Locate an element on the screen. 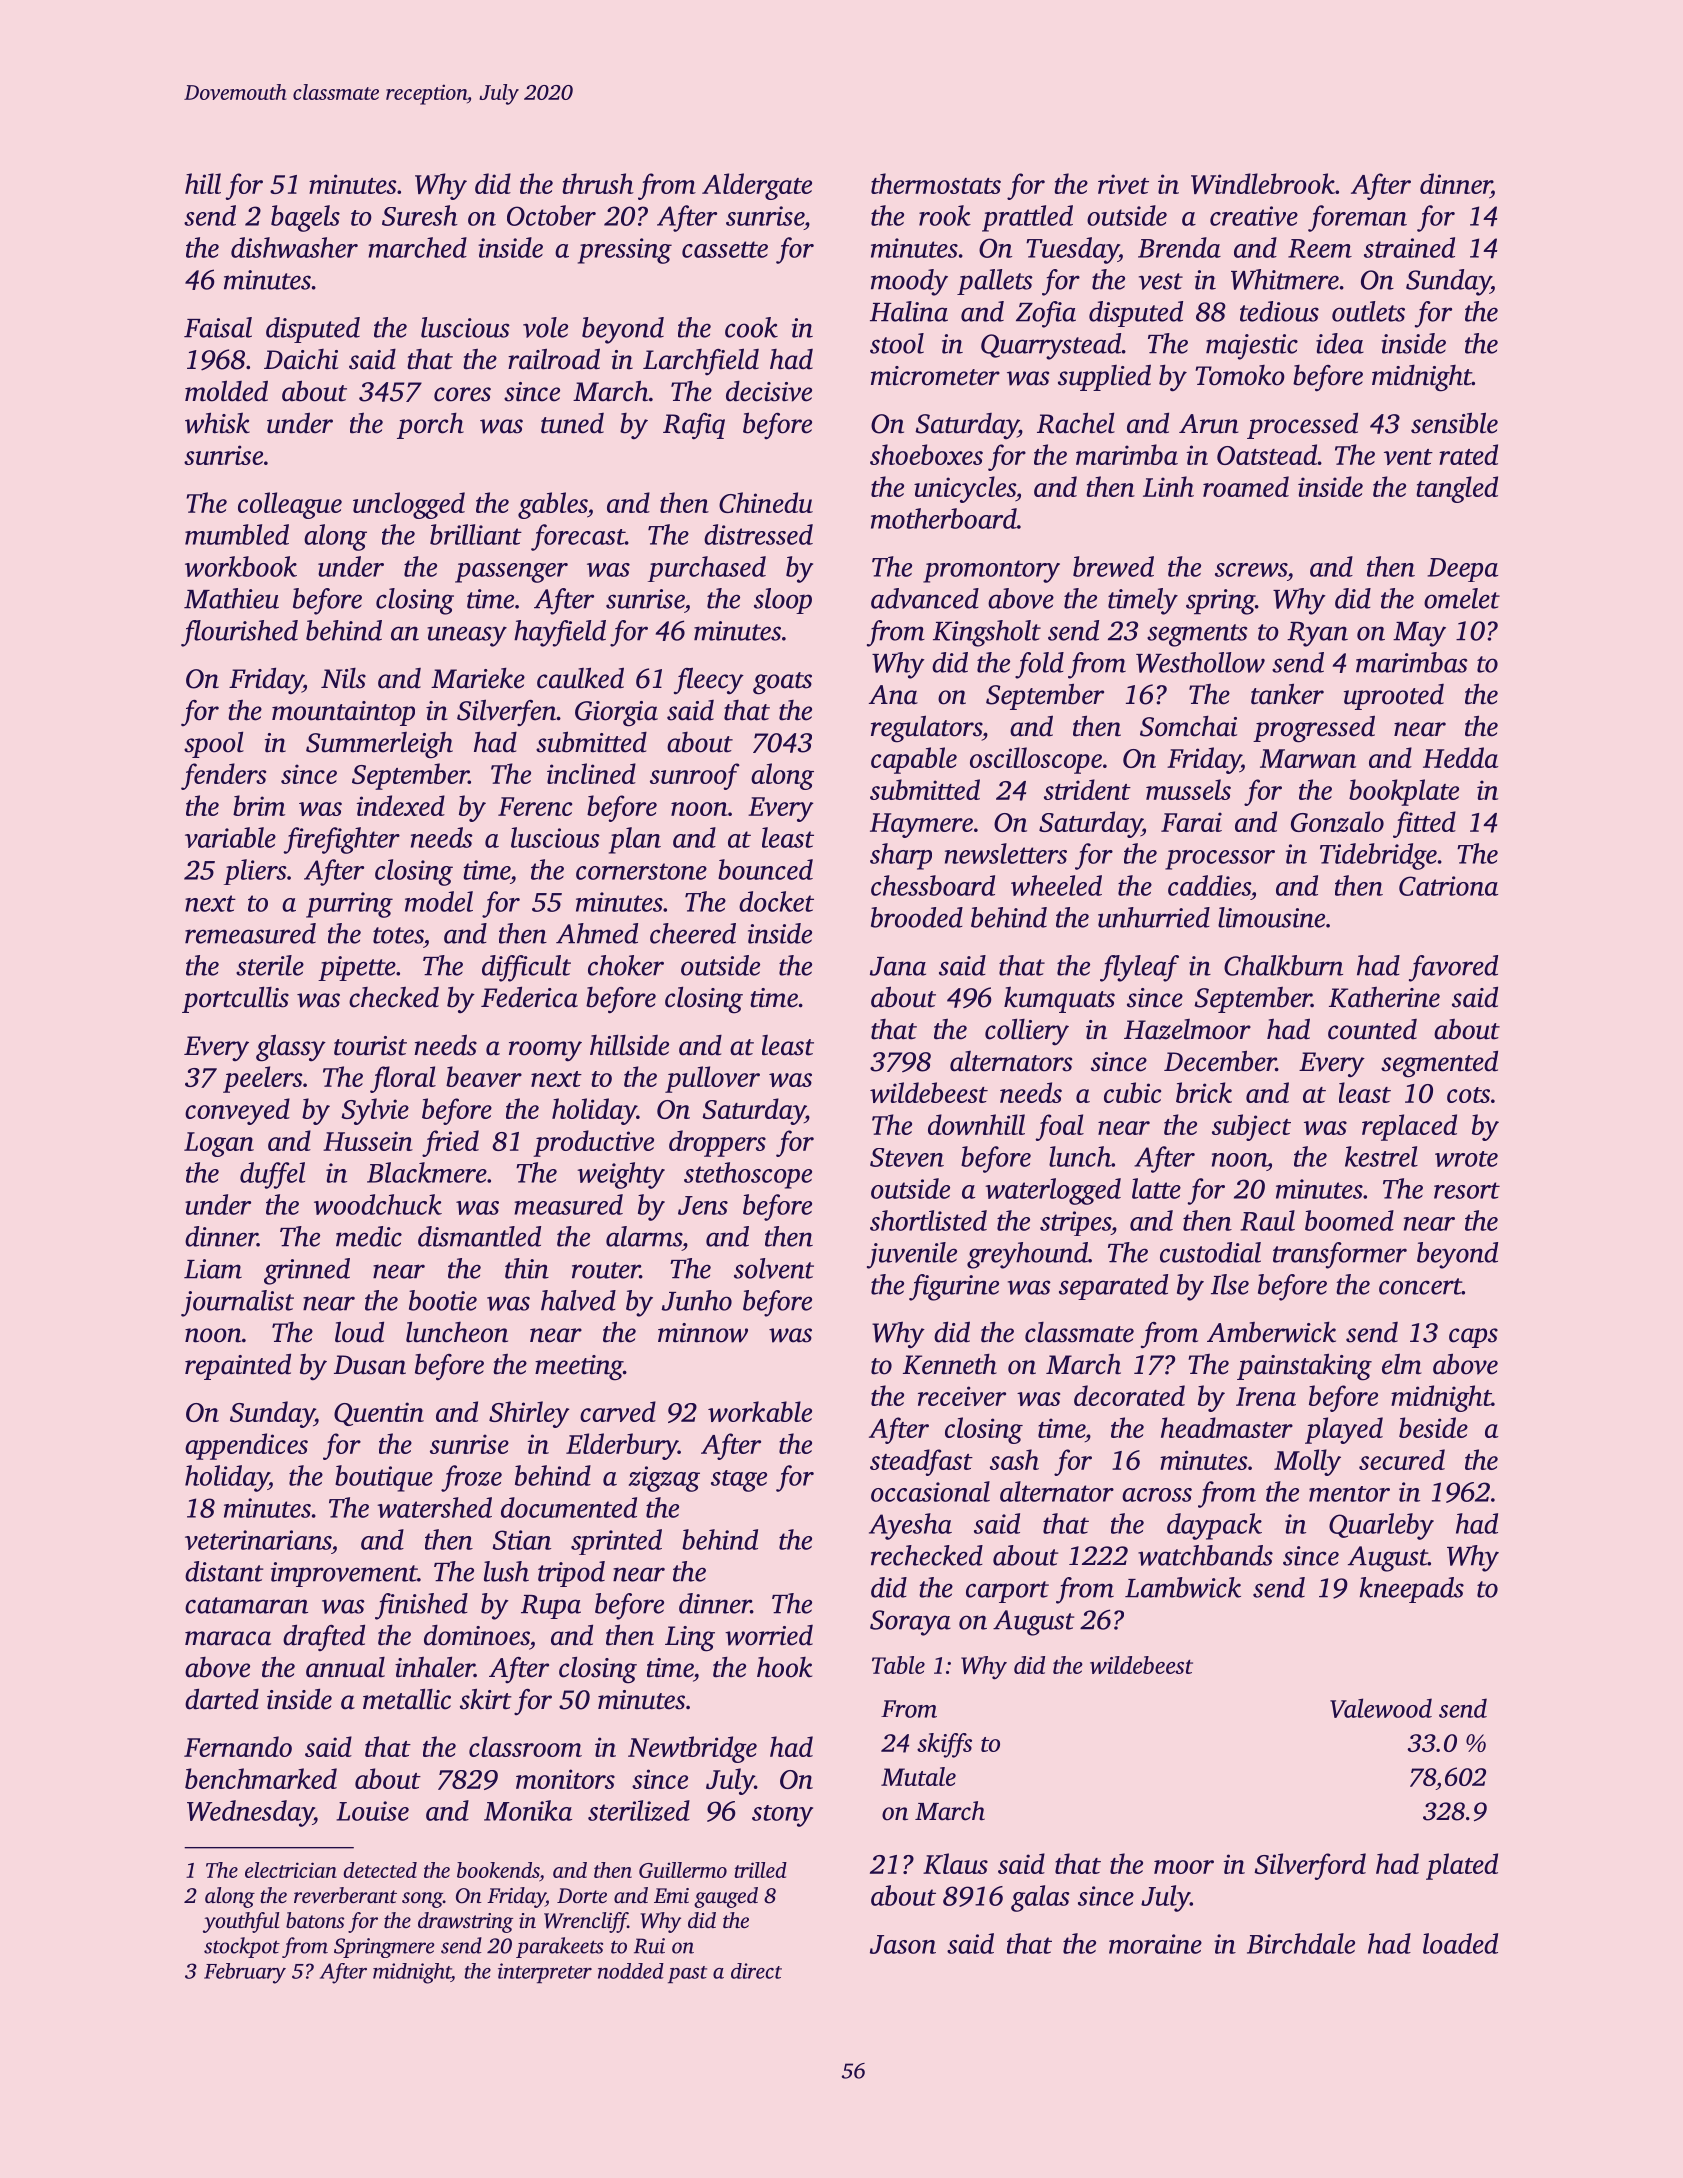  repainted is located at coordinates (238, 1366).
